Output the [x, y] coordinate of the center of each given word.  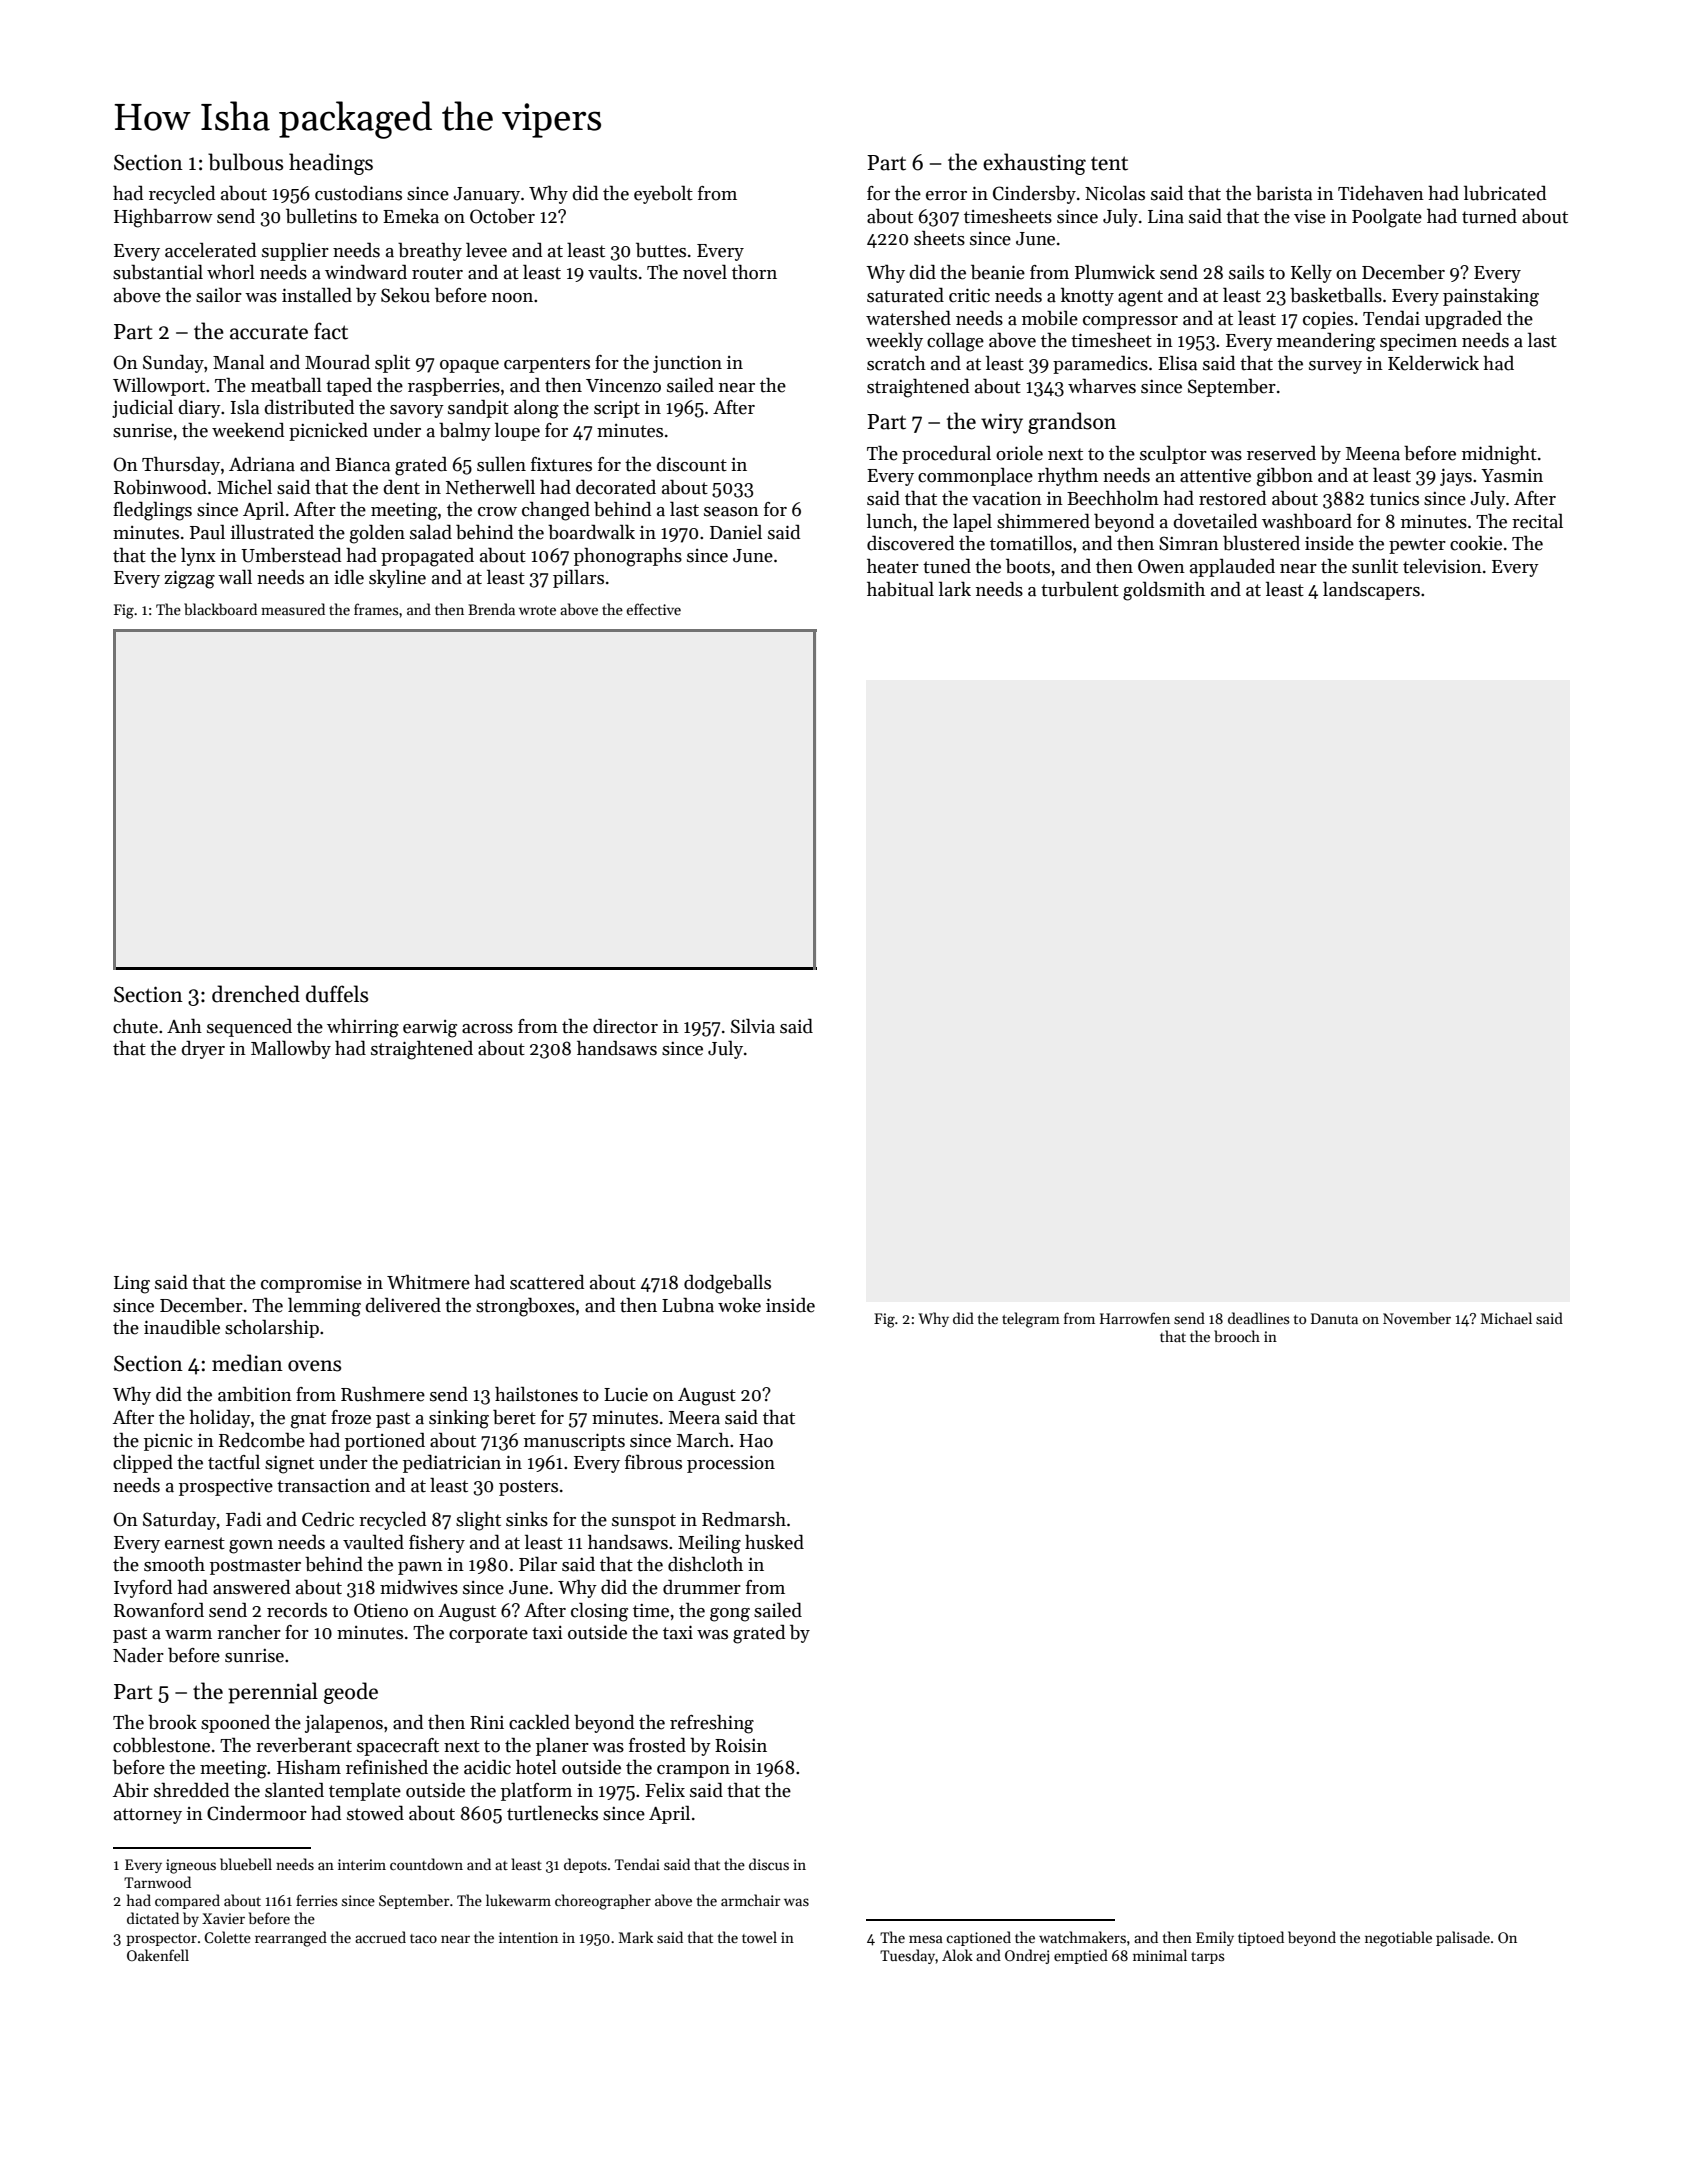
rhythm [1068, 477]
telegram [1031, 1320]
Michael [1506, 1318]
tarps [1208, 1958]
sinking [459, 1419]
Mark [636, 1937]
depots [585, 1865]
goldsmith [1164, 591]
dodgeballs [727, 1284]
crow [497, 512]
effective [653, 609]
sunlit [1375, 566]
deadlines [1259, 1318]
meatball [286, 385]
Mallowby [291, 1049]
